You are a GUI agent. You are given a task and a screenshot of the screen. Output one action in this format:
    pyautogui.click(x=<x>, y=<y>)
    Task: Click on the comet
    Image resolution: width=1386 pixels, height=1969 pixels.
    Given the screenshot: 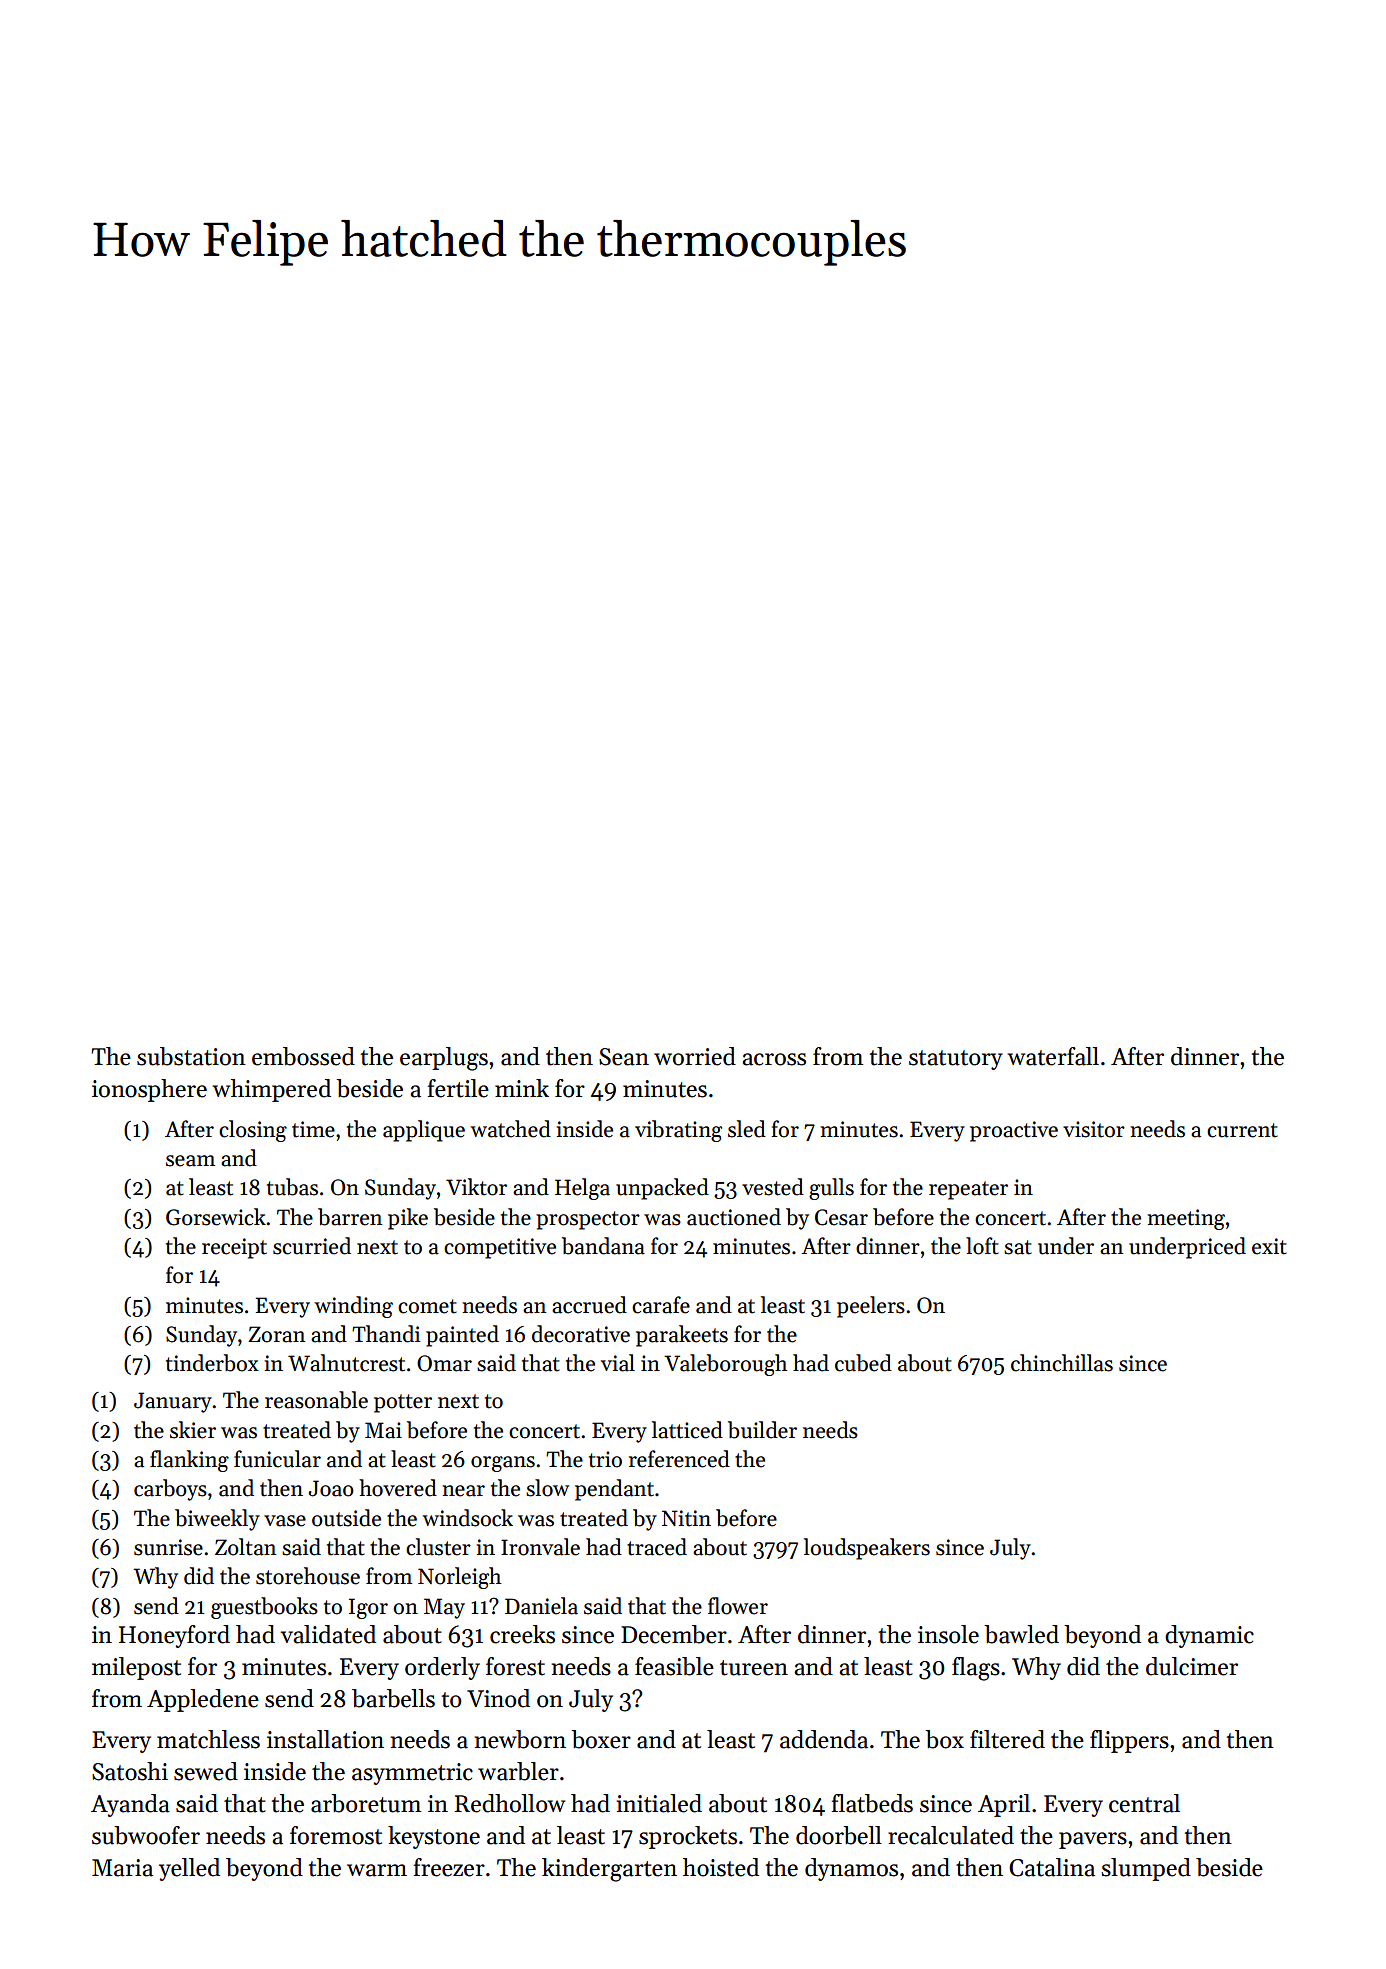 What is the action you would take?
    pyautogui.click(x=427, y=1306)
